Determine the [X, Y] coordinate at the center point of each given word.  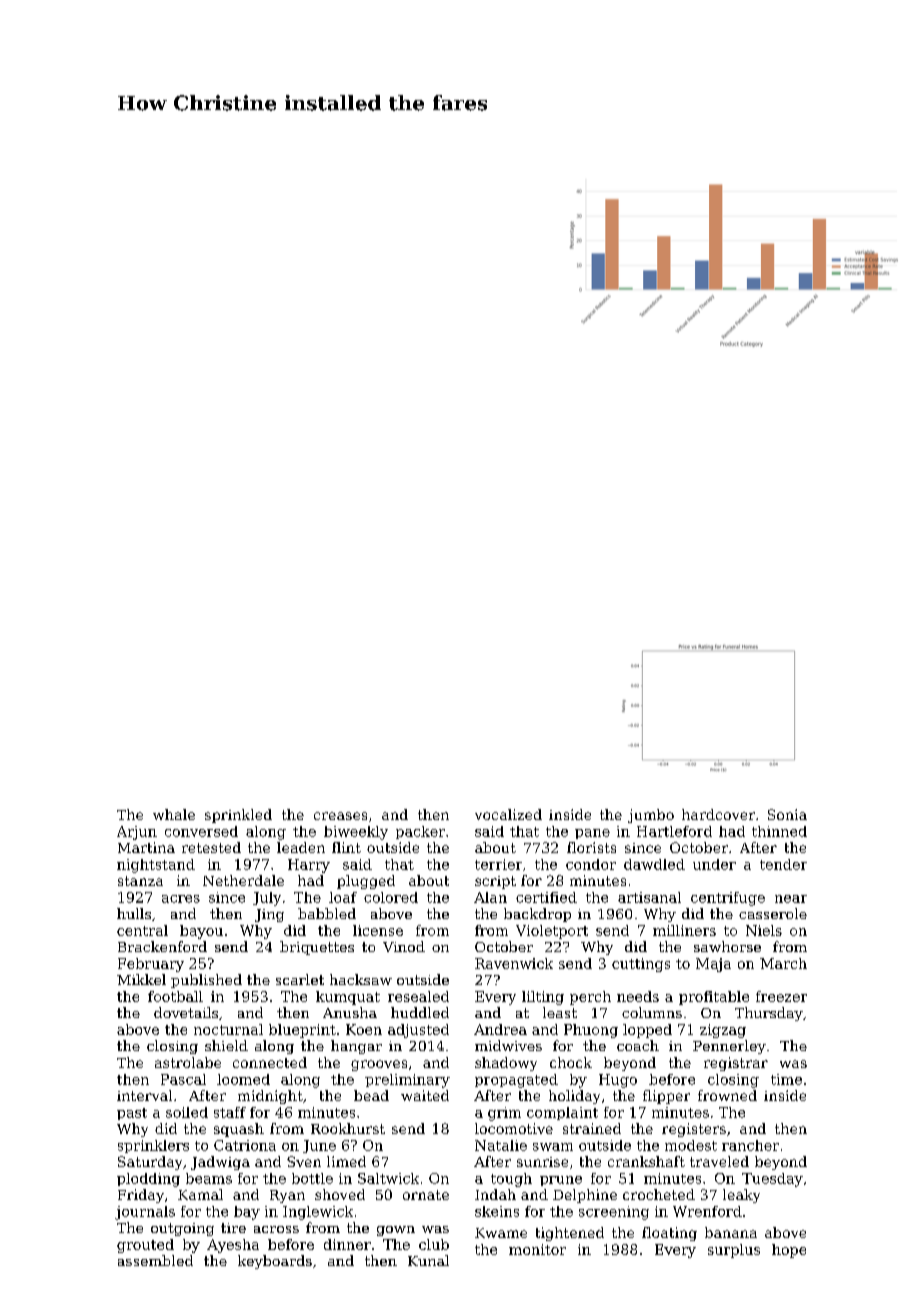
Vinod [404, 946]
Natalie [501, 1145]
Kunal [428, 1260]
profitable [714, 998]
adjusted [418, 1031]
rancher [750, 1145]
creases [340, 816]
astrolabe [188, 1062]
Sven [304, 1161]
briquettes [317, 948]
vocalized [508, 814]
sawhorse [727, 946]
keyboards [275, 1262]
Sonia [787, 814]
